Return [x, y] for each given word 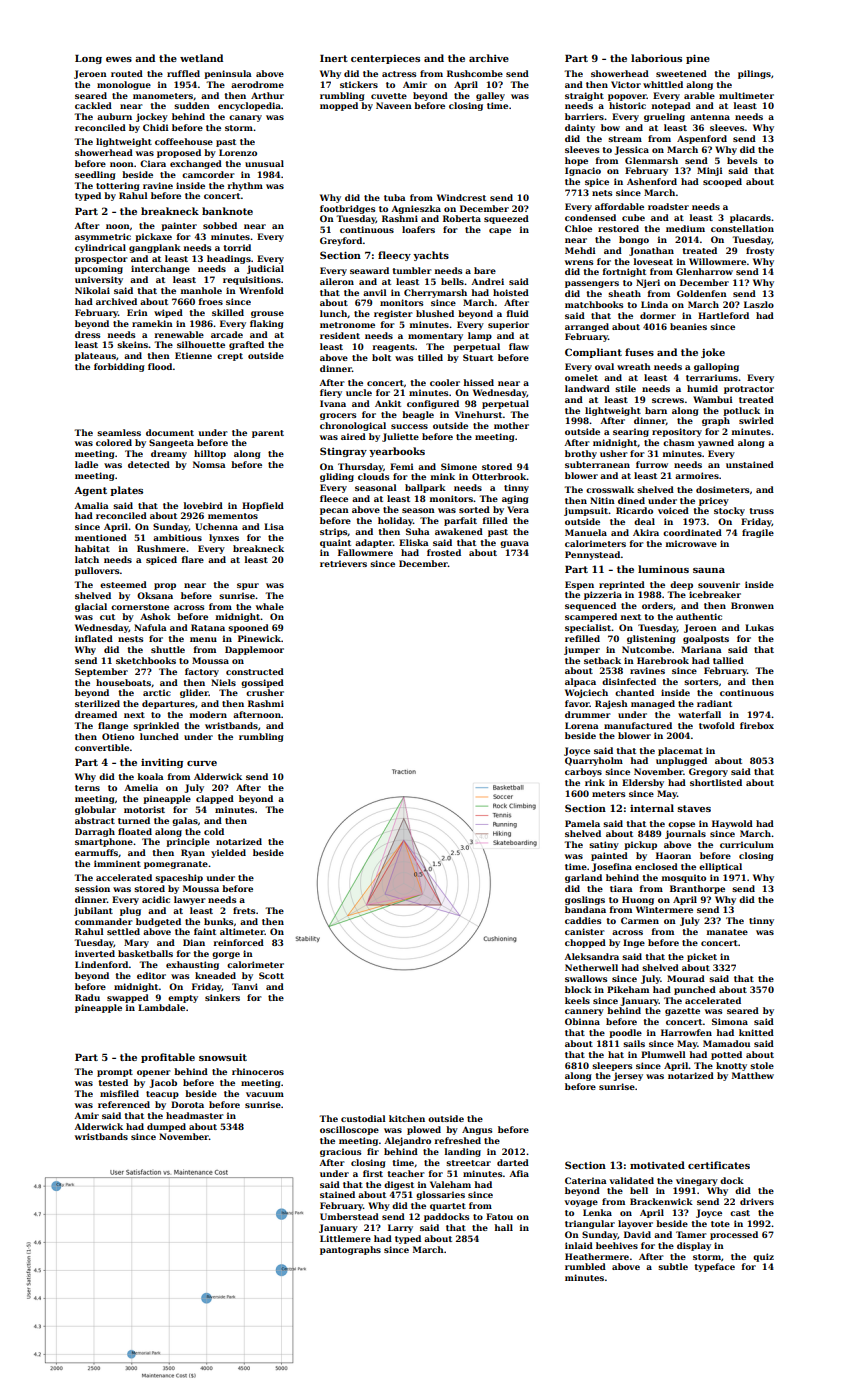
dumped [166, 1127]
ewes [119, 59]
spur [248, 586]
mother [511, 425]
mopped [339, 106]
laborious [656, 58]
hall [504, 1227]
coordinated [692, 532]
